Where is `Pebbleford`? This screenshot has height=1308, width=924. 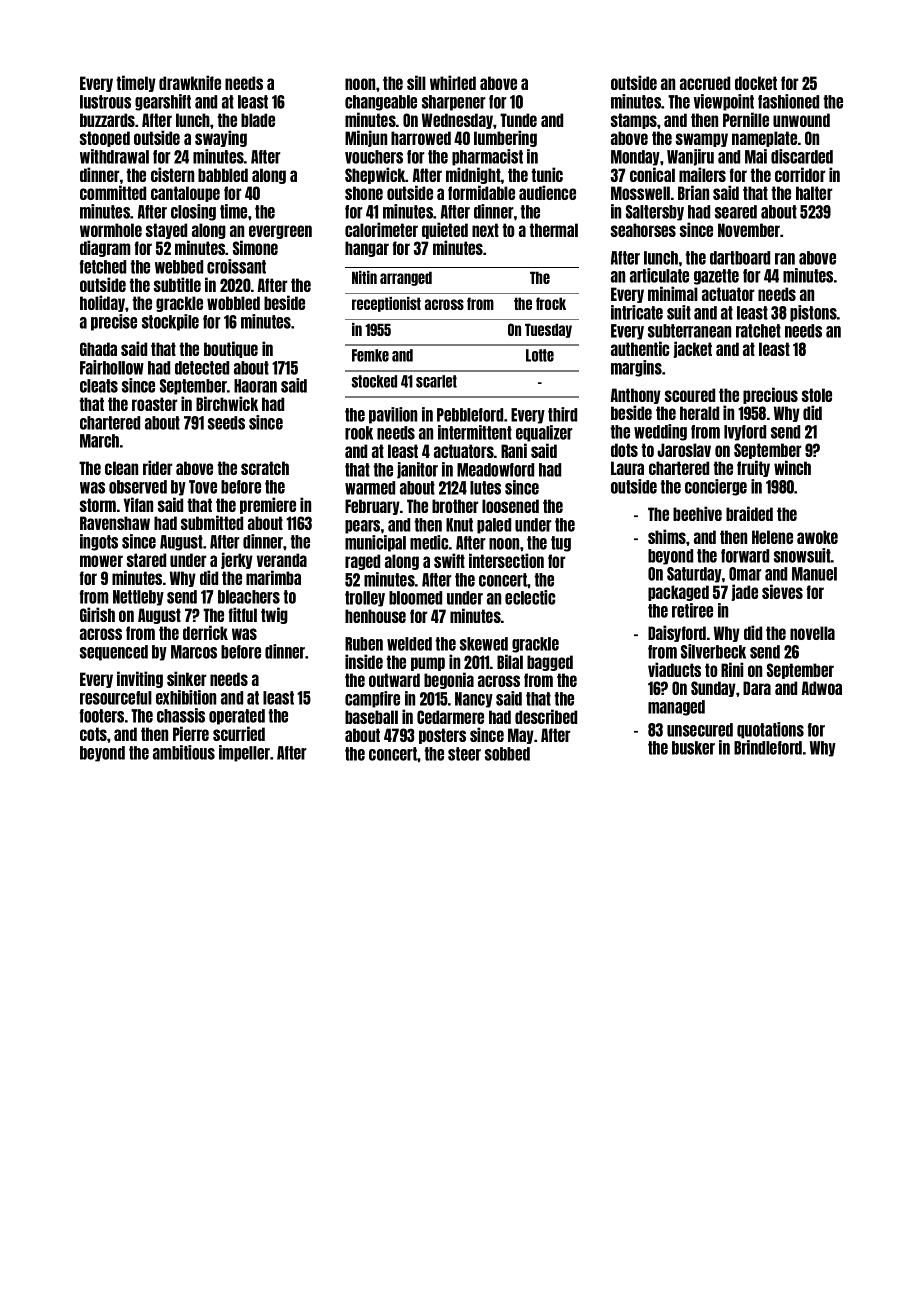 Pebbleford is located at coordinates (470, 415).
